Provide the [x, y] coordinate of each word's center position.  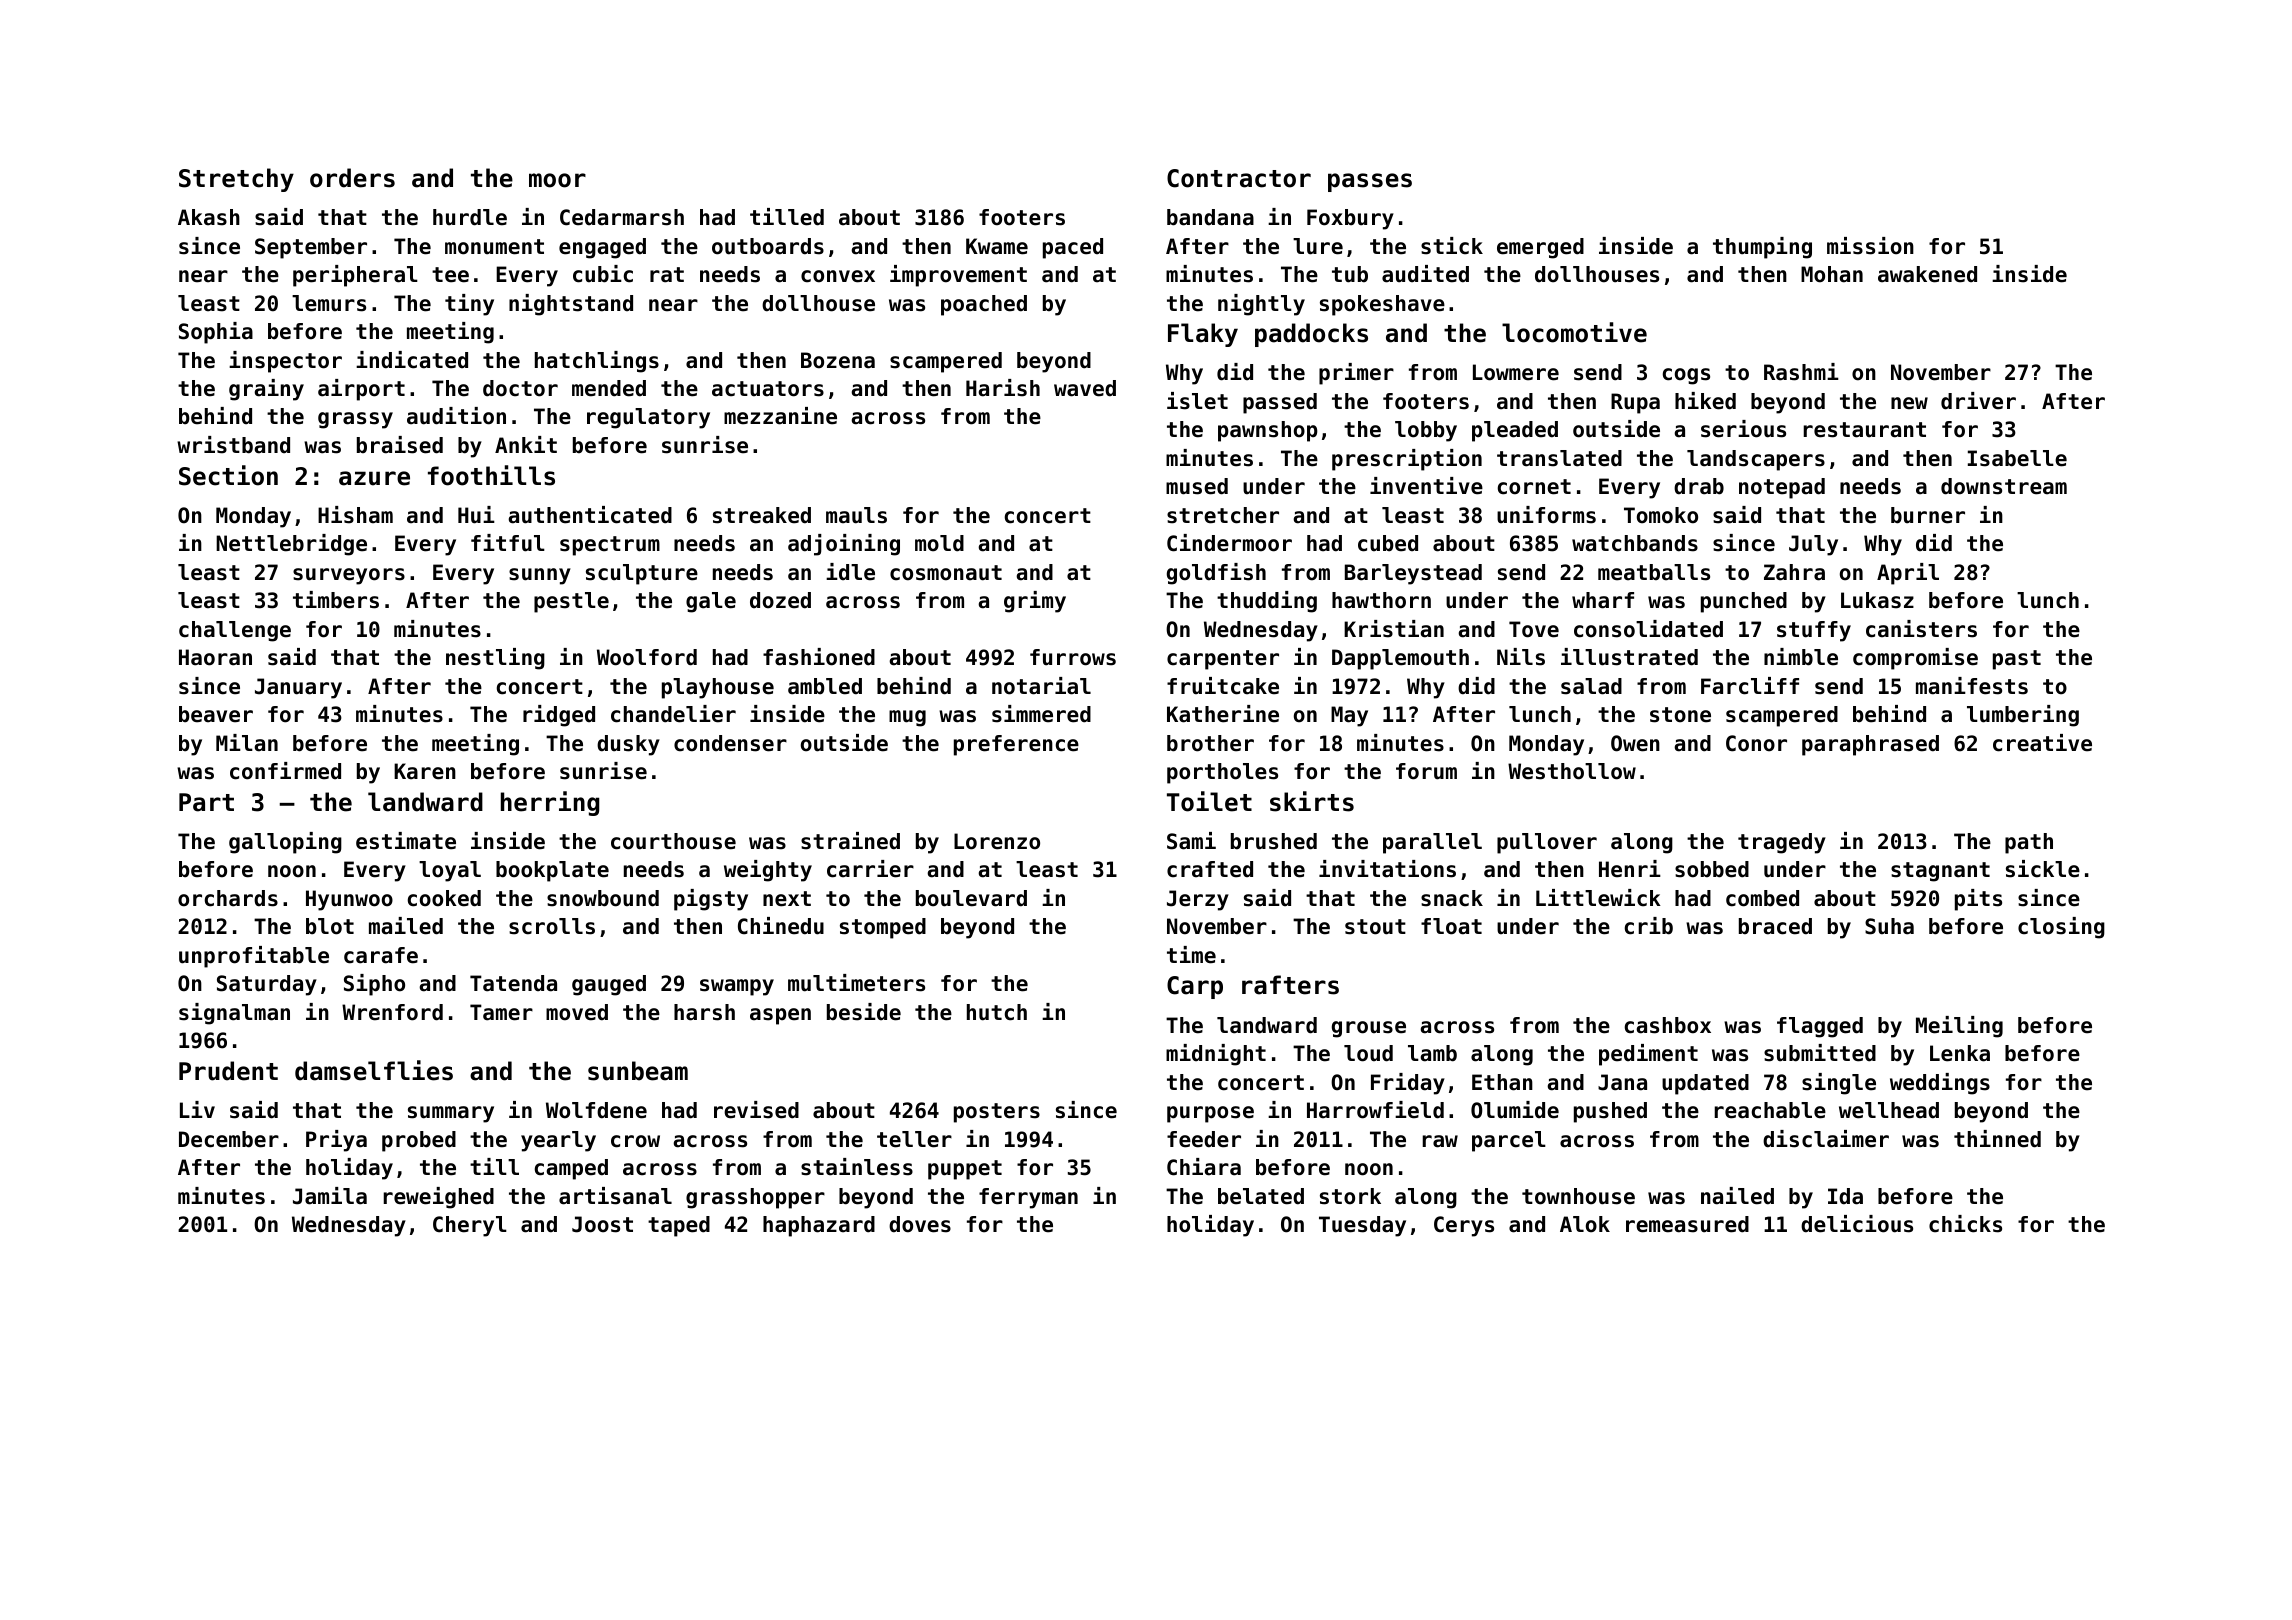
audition [456, 416]
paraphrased [1870, 745]
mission [1870, 246]
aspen [780, 1016]
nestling [495, 659]
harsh [704, 1012]
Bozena [838, 360]
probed [419, 1141]
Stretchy [236, 180]
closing [2061, 928]
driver [1978, 401]
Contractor [1239, 178]
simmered [1041, 714]
